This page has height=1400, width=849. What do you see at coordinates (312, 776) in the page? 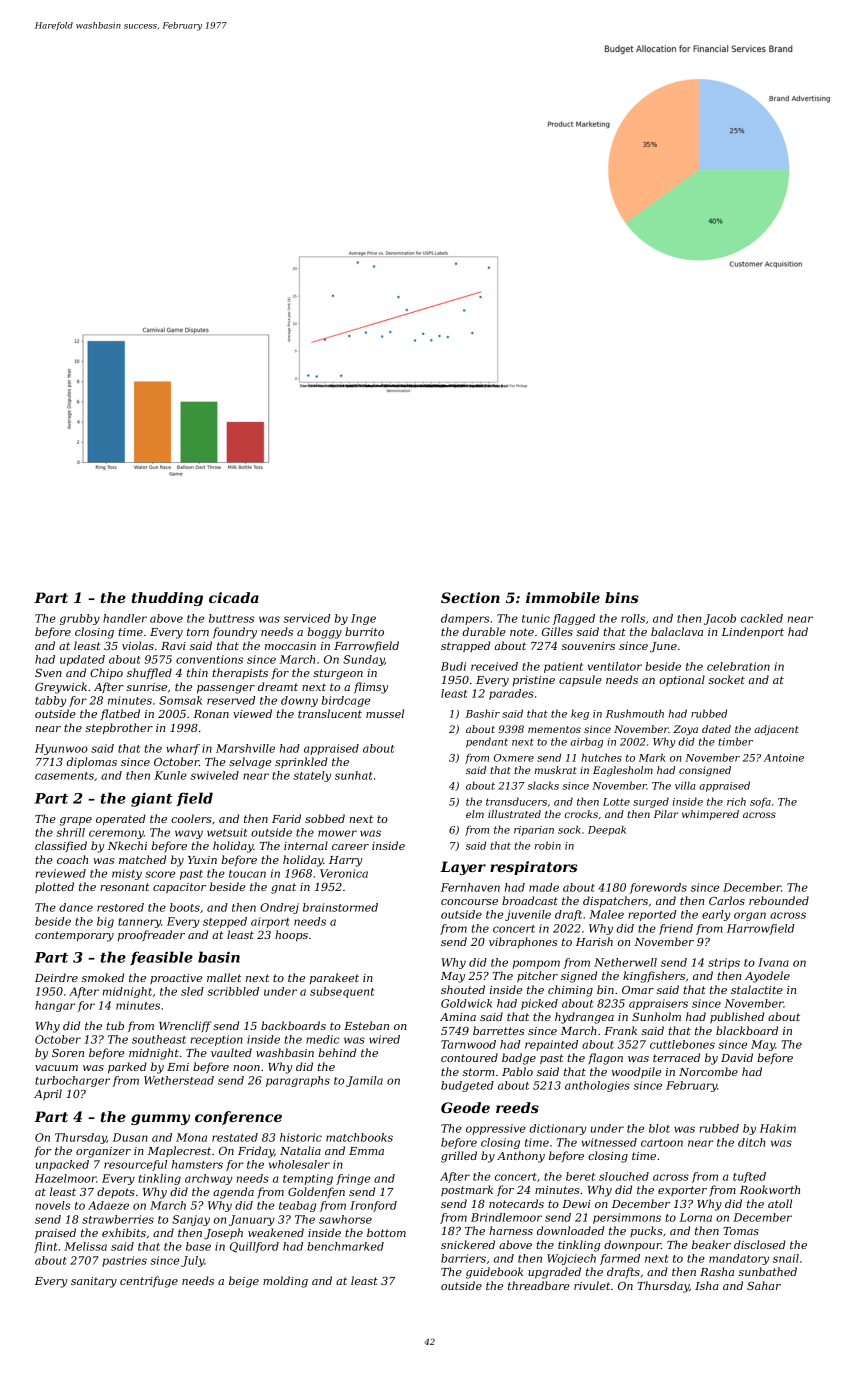
I see `stately` at bounding box center [312, 776].
